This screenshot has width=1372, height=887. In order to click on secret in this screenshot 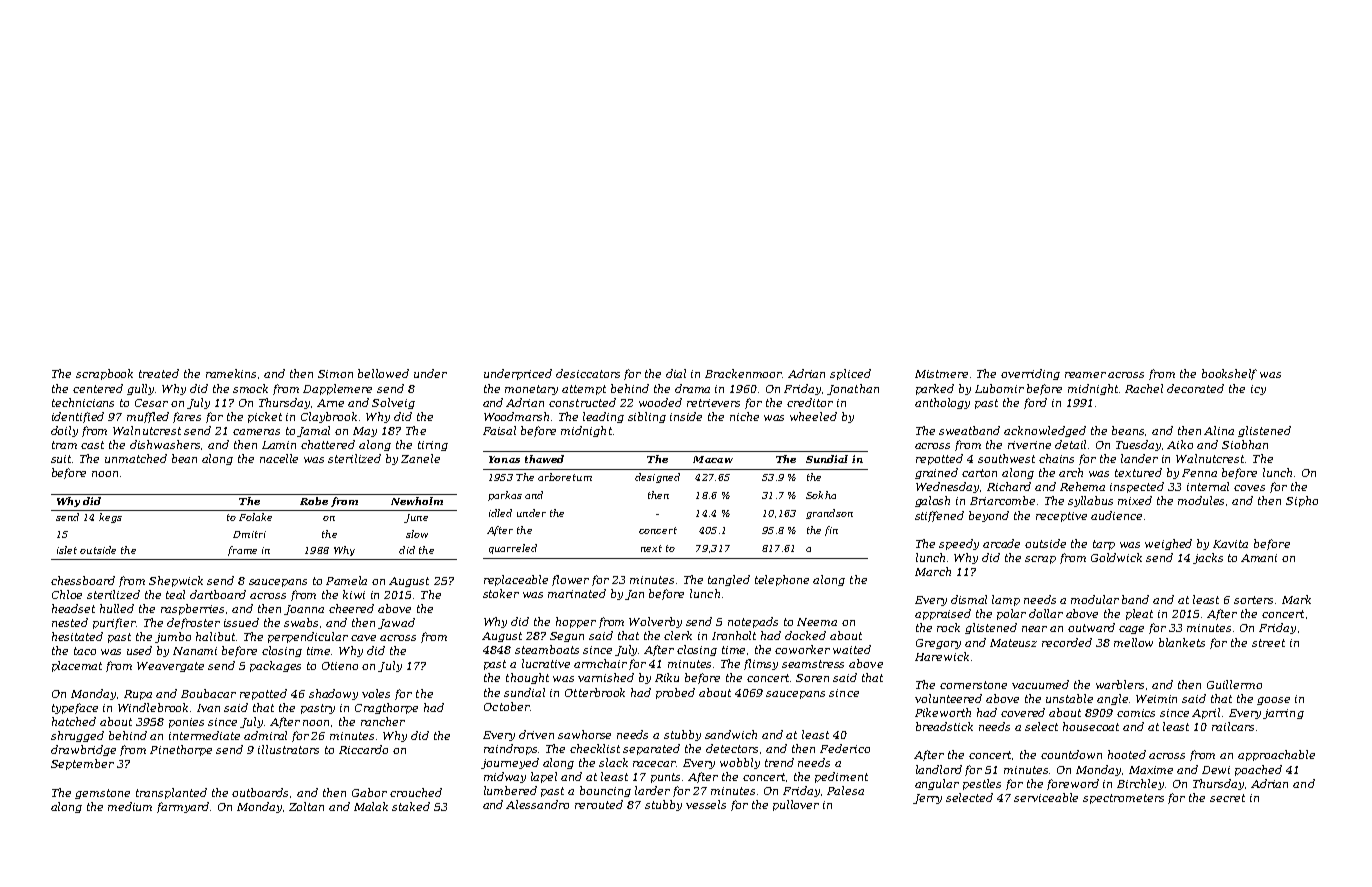, I will do `click(1227, 798)`.
